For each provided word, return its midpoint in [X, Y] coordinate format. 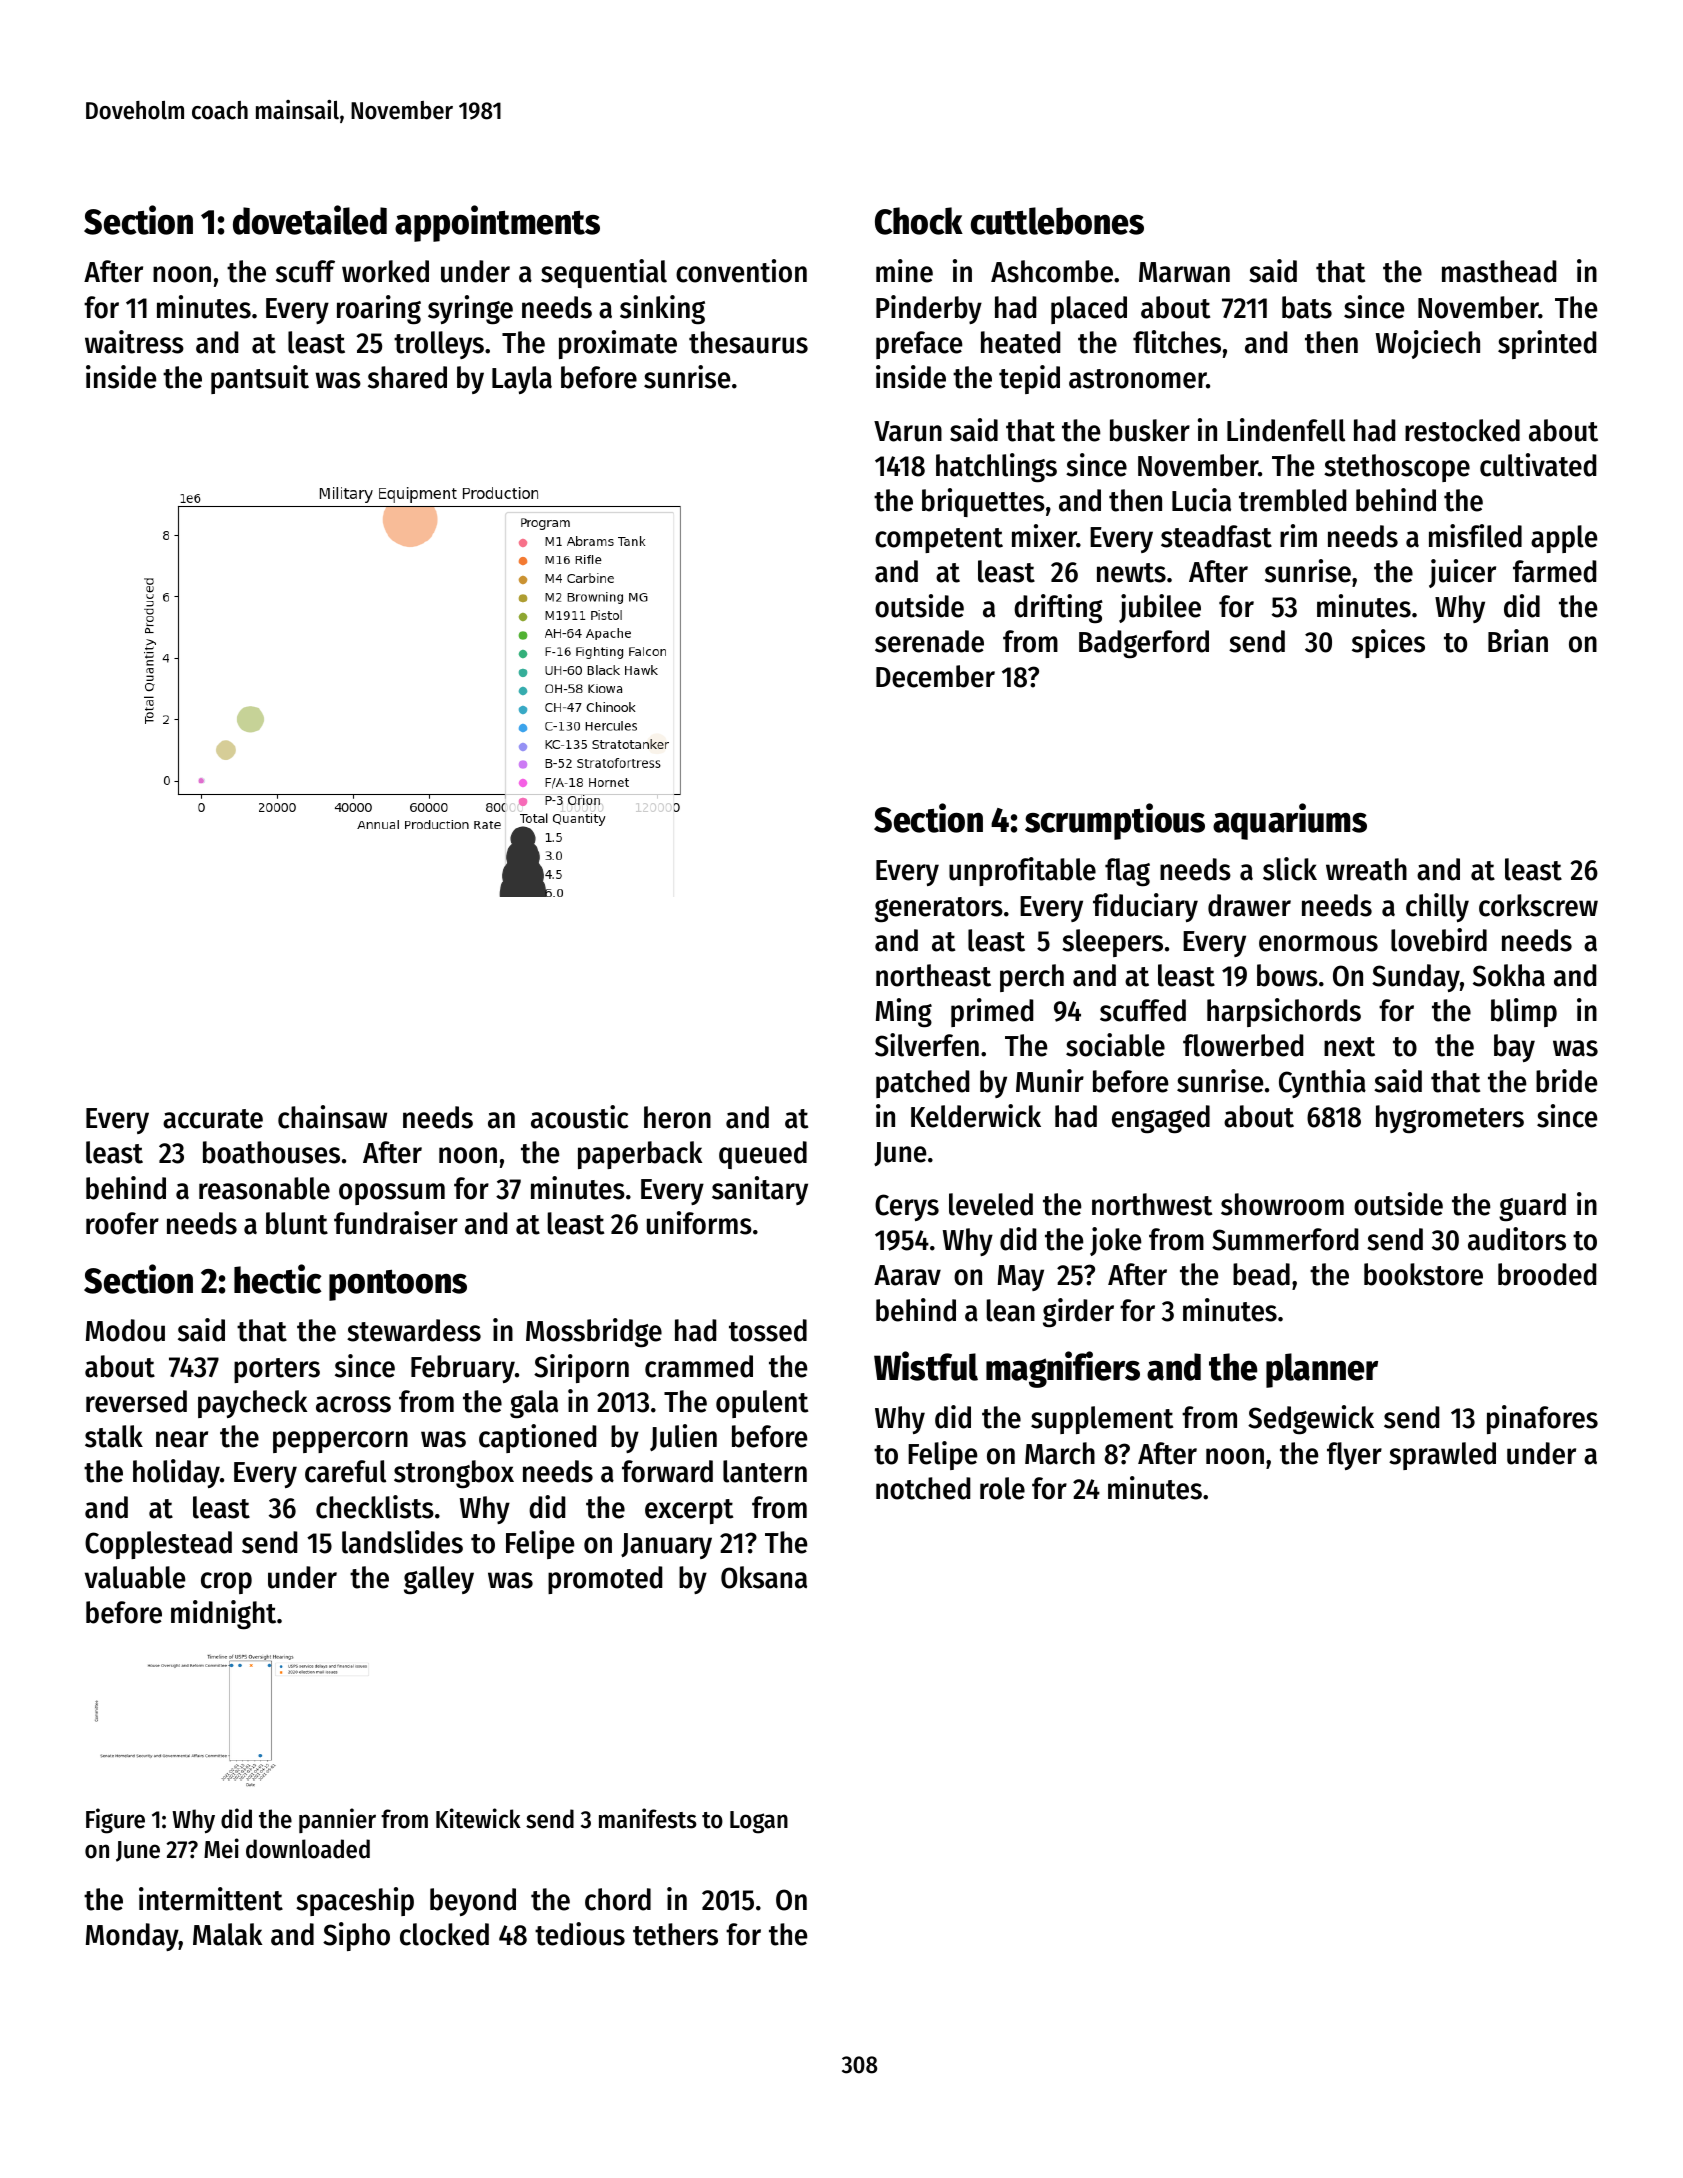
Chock [919, 221]
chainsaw [332, 1117]
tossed [768, 1330]
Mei [221, 1848]
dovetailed [310, 220]
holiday [176, 1473]
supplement [1102, 1420]
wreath [1366, 869]
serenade [929, 641]
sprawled [1442, 1456]
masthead [1499, 271]
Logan [759, 1822]
